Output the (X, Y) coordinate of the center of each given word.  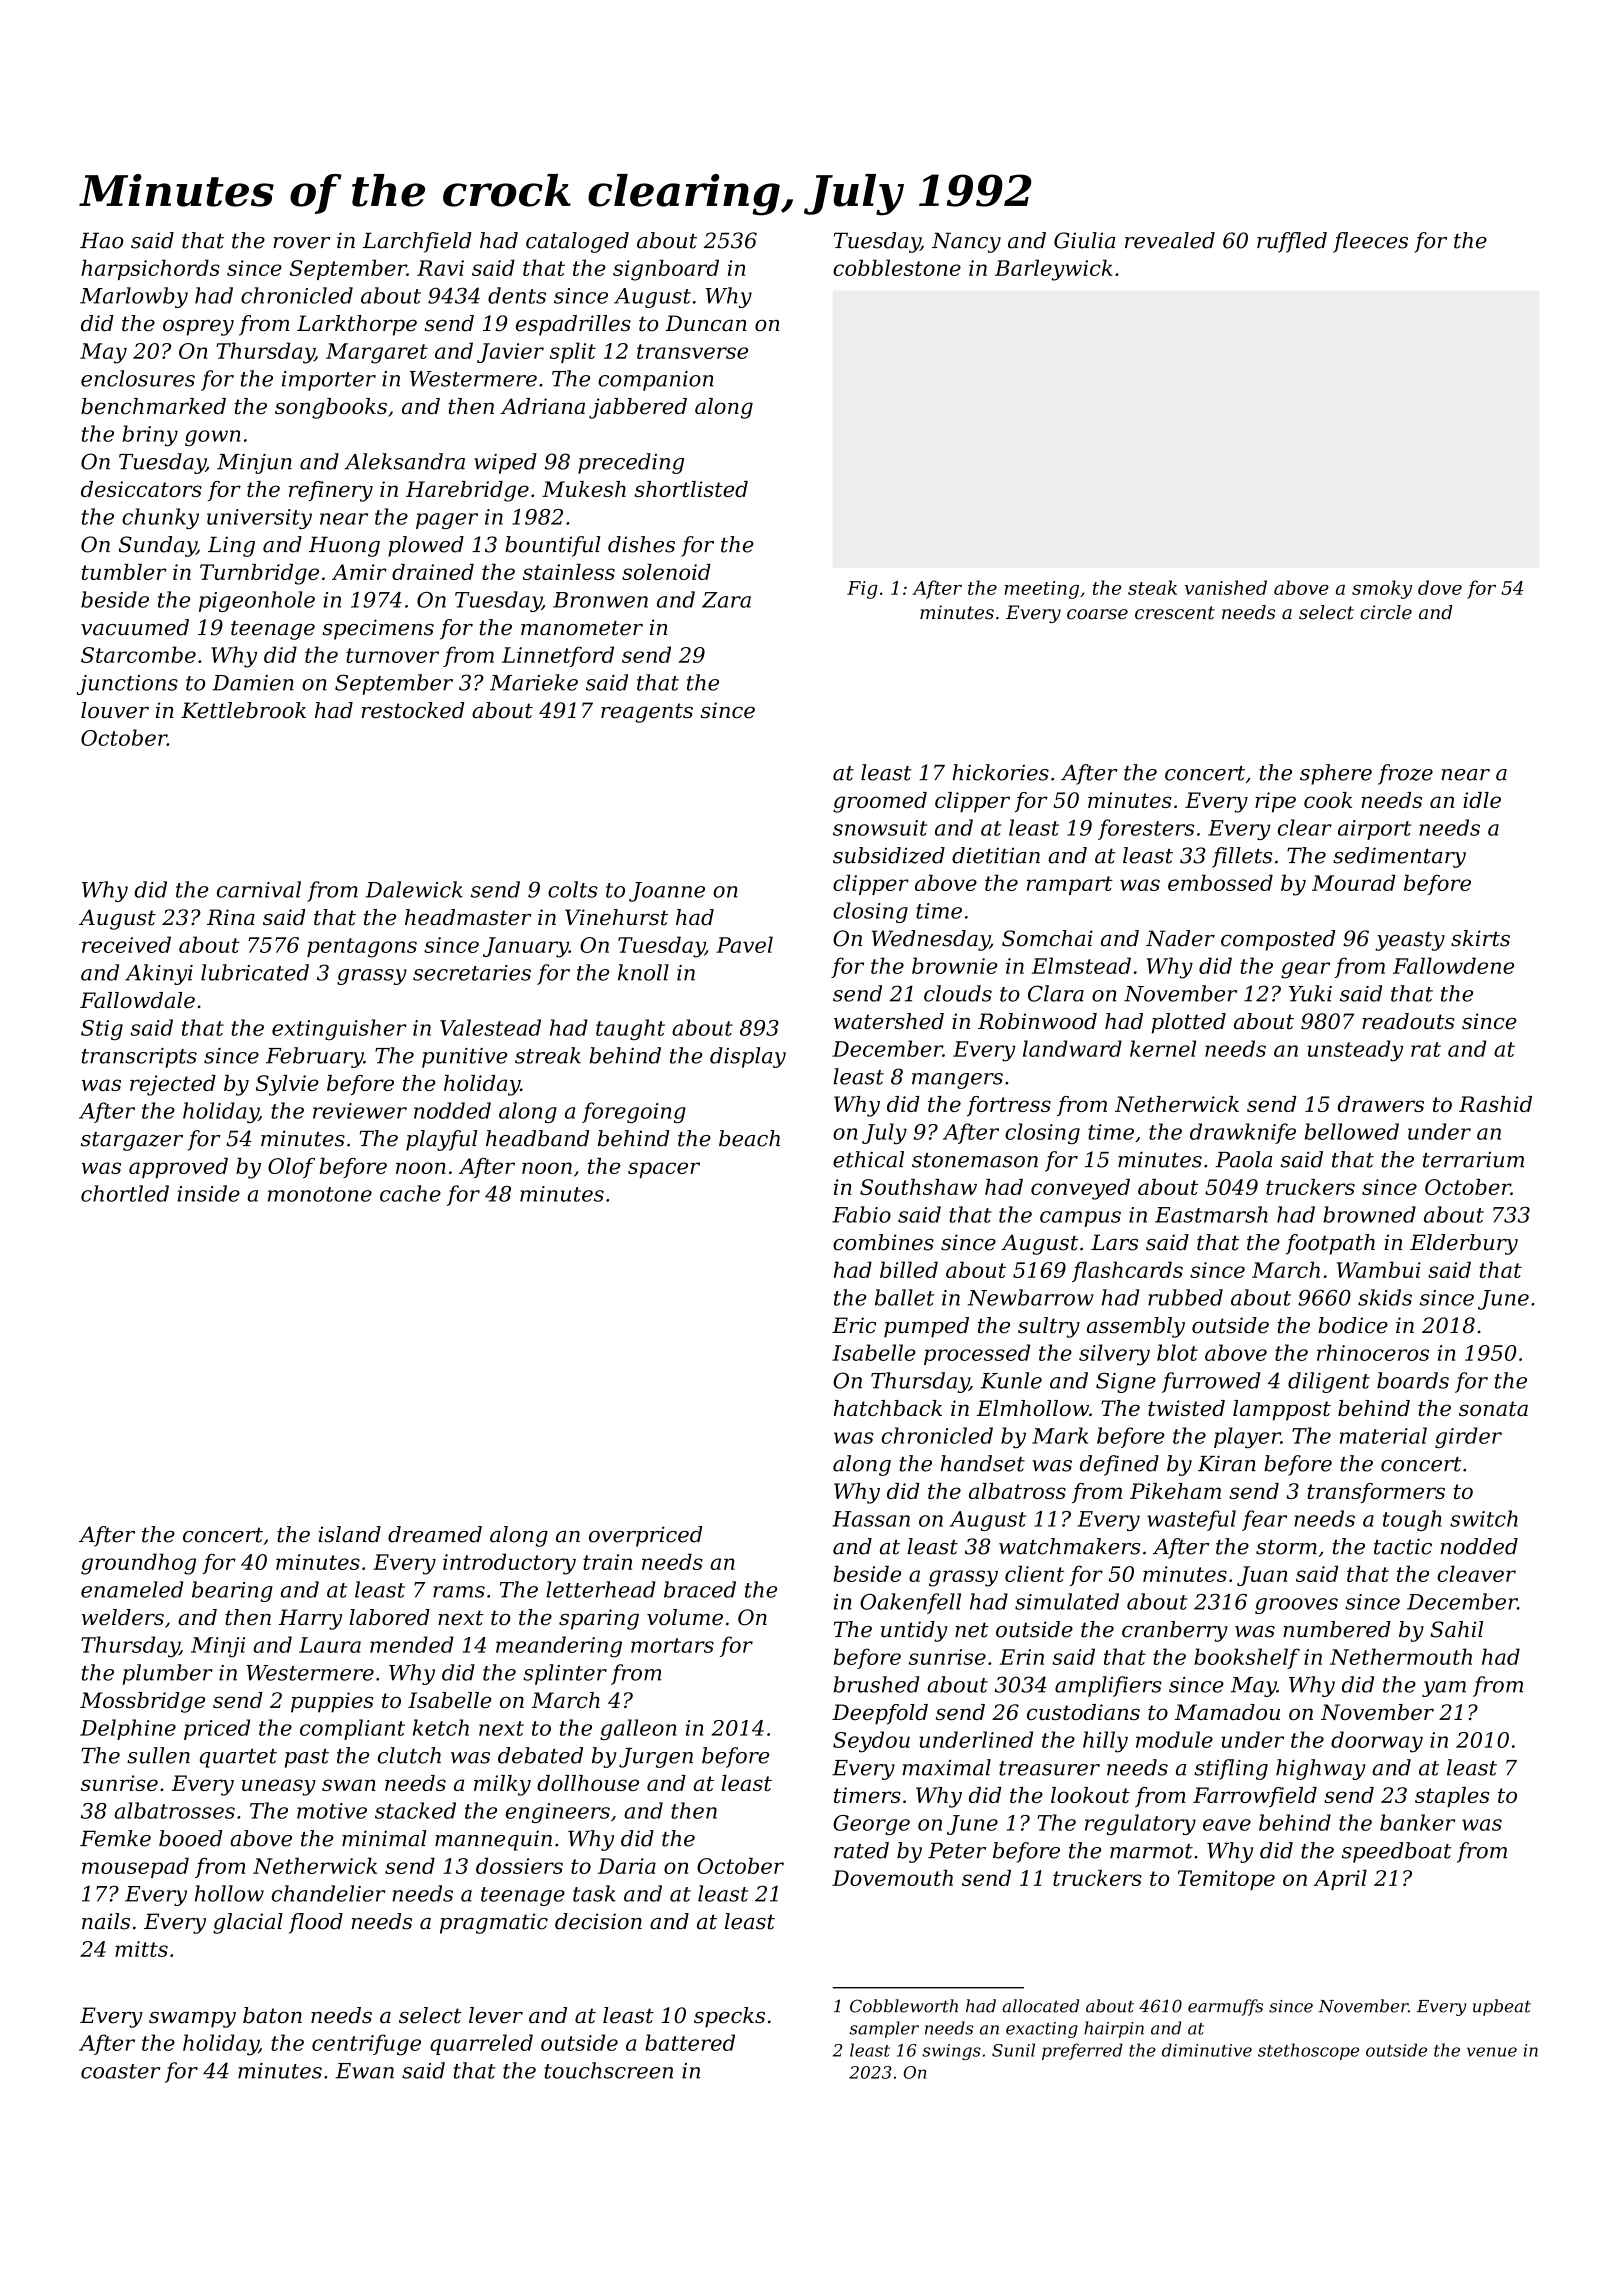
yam (1444, 1689)
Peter (957, 1851)
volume (685, 1617)
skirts (1480, 938)
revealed (1170, 240)
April (1340, 1880)
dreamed (435, 1534)
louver (115, 710)
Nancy (966, 242)
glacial (248, 1923)
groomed (880, 802)
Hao (101, 240)
